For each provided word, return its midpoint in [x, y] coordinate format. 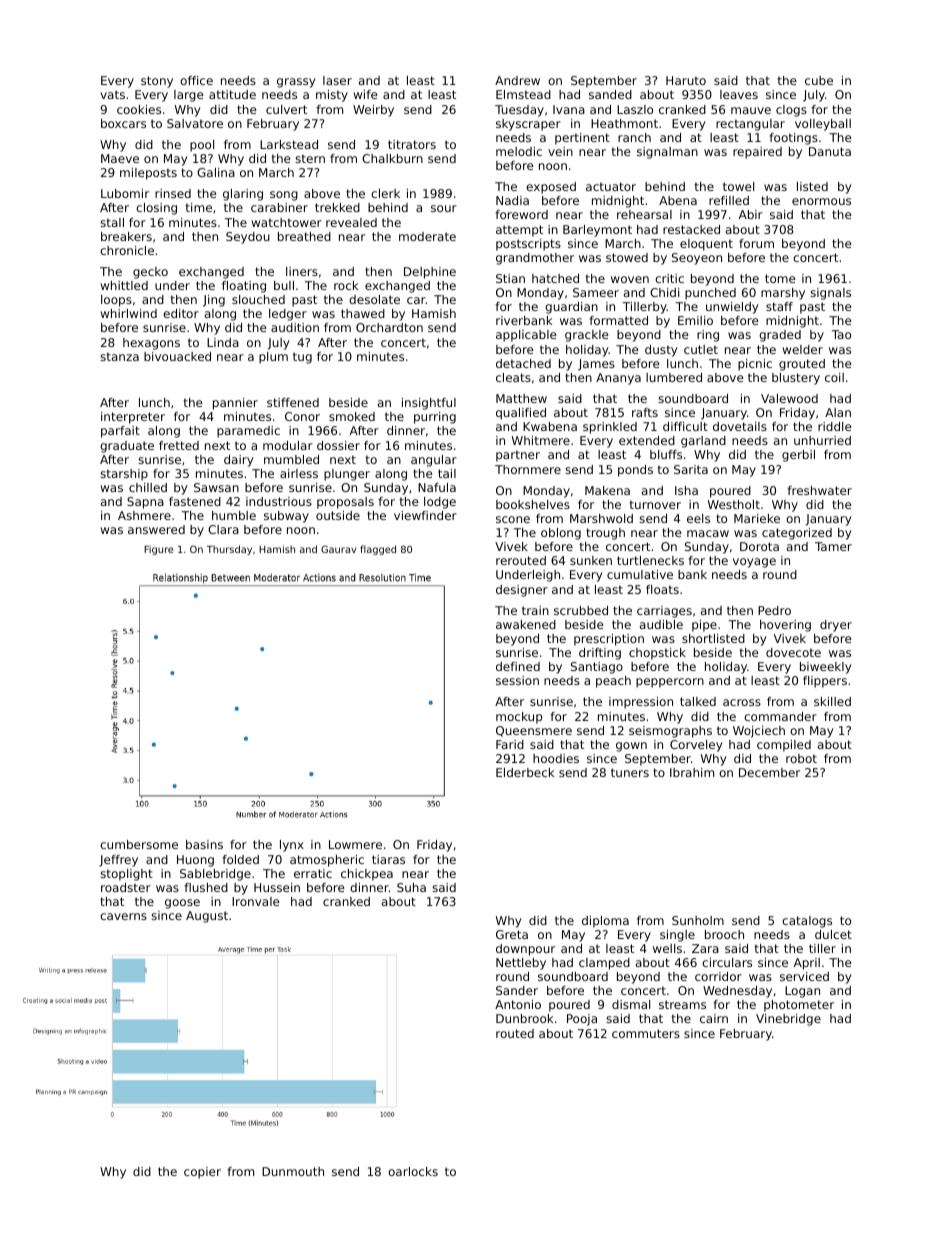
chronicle [127, 250]
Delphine [430, 273]
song [284, 196]
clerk [385, 193]
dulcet [833, 934]
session [517, 680]
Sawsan [216, 487]
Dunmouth [293, 1171]
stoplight [126, 875]
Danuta [830, 151]
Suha [411, 887]
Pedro [774, 610]
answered [156, 529]
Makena [607, 490]
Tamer [833, 546]
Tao [841, 334]
